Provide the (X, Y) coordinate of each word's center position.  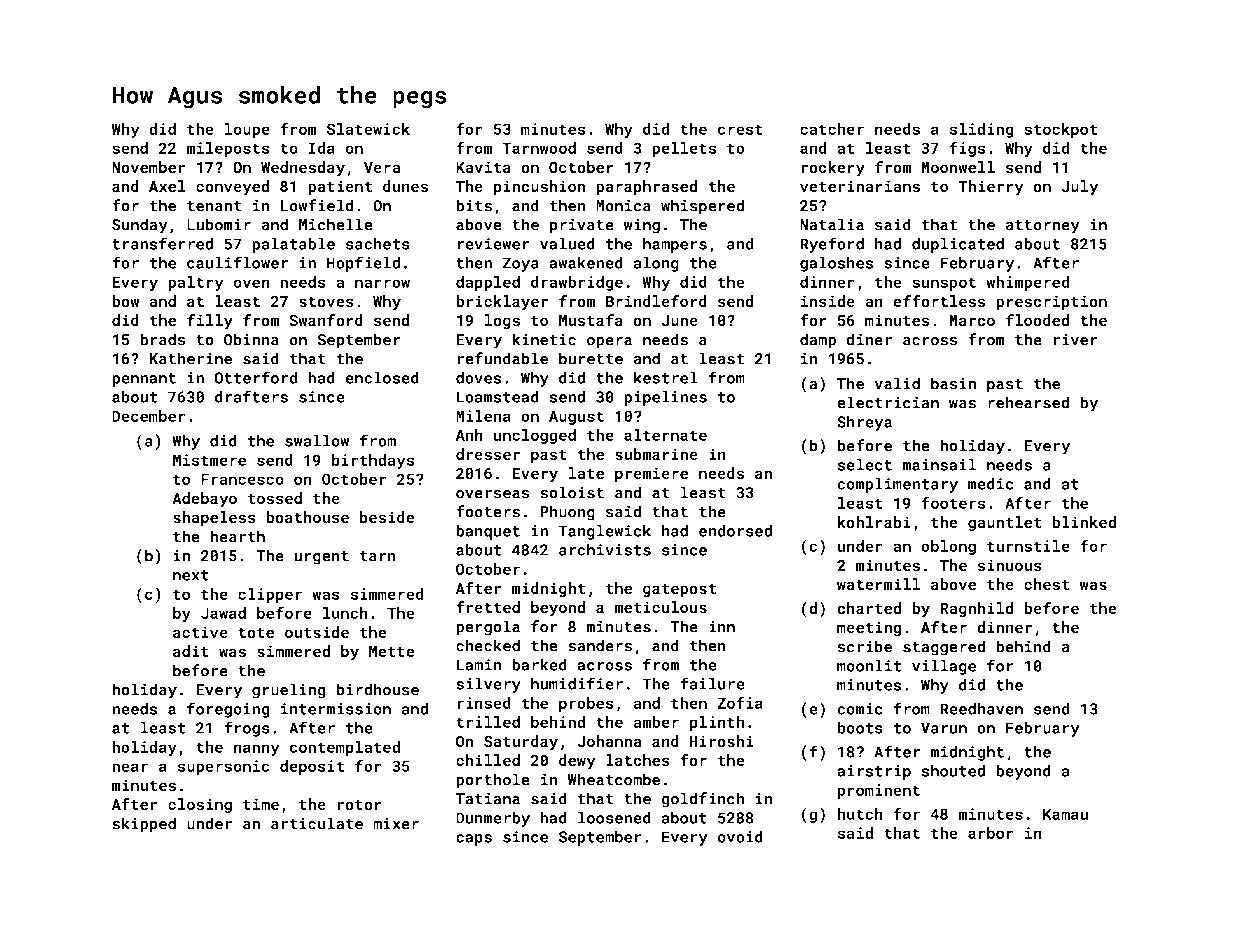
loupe (247, 130)
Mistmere (209, 460)
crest (740, 129)
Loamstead (497, 396)
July (1080, 188)
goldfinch (703, 800)
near (130, 767)
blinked (1084, 522)
